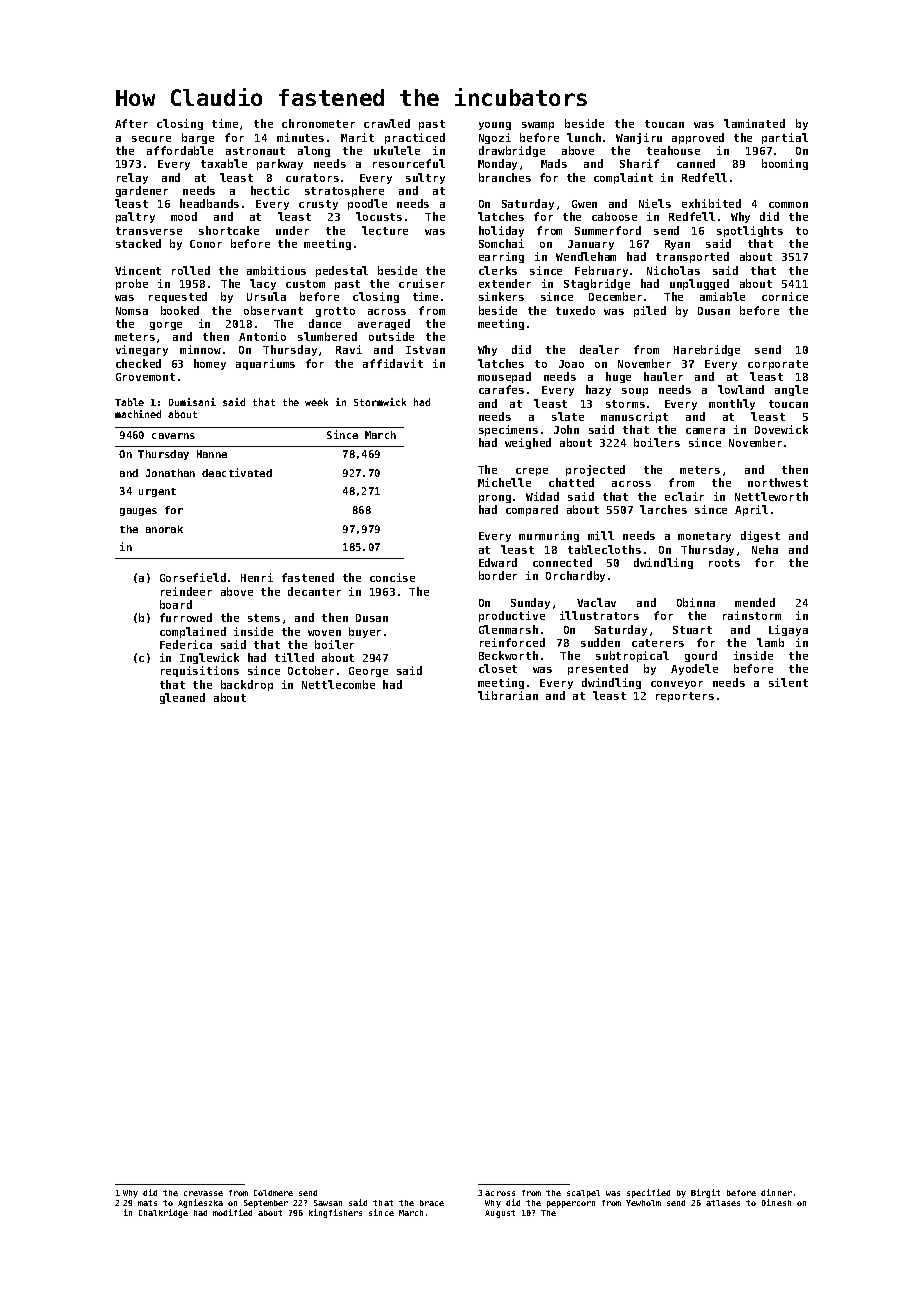 The image size is (924, 1308). What do you see at coordinates (257, 577) in the image?
I see `Henri` at bounding box center [257, 577].
